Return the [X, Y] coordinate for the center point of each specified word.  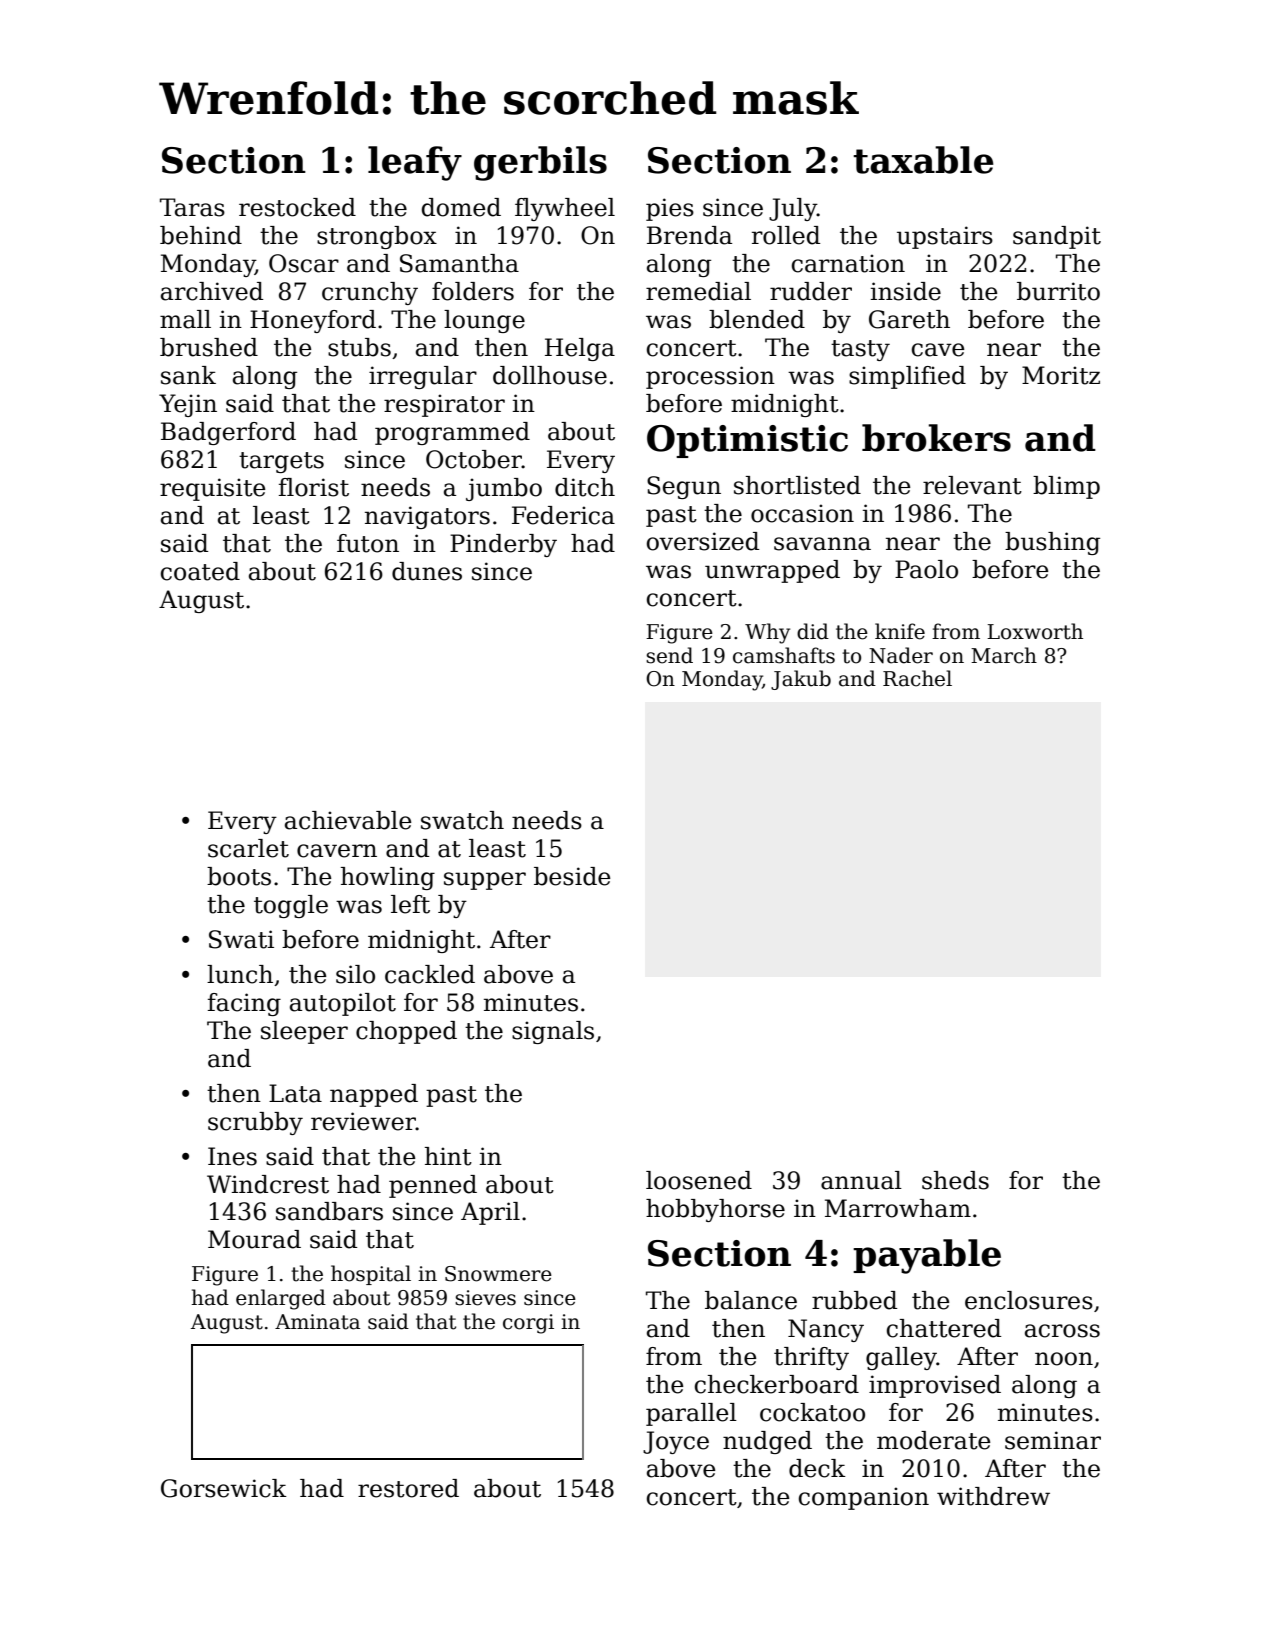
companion [864, 1498]
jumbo [504, 489]
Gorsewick [224, 1488]
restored [408, 1488]
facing [244, 1004]
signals [553, 1032]
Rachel [917, 678]
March [1004, 655]
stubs [359, 347]
